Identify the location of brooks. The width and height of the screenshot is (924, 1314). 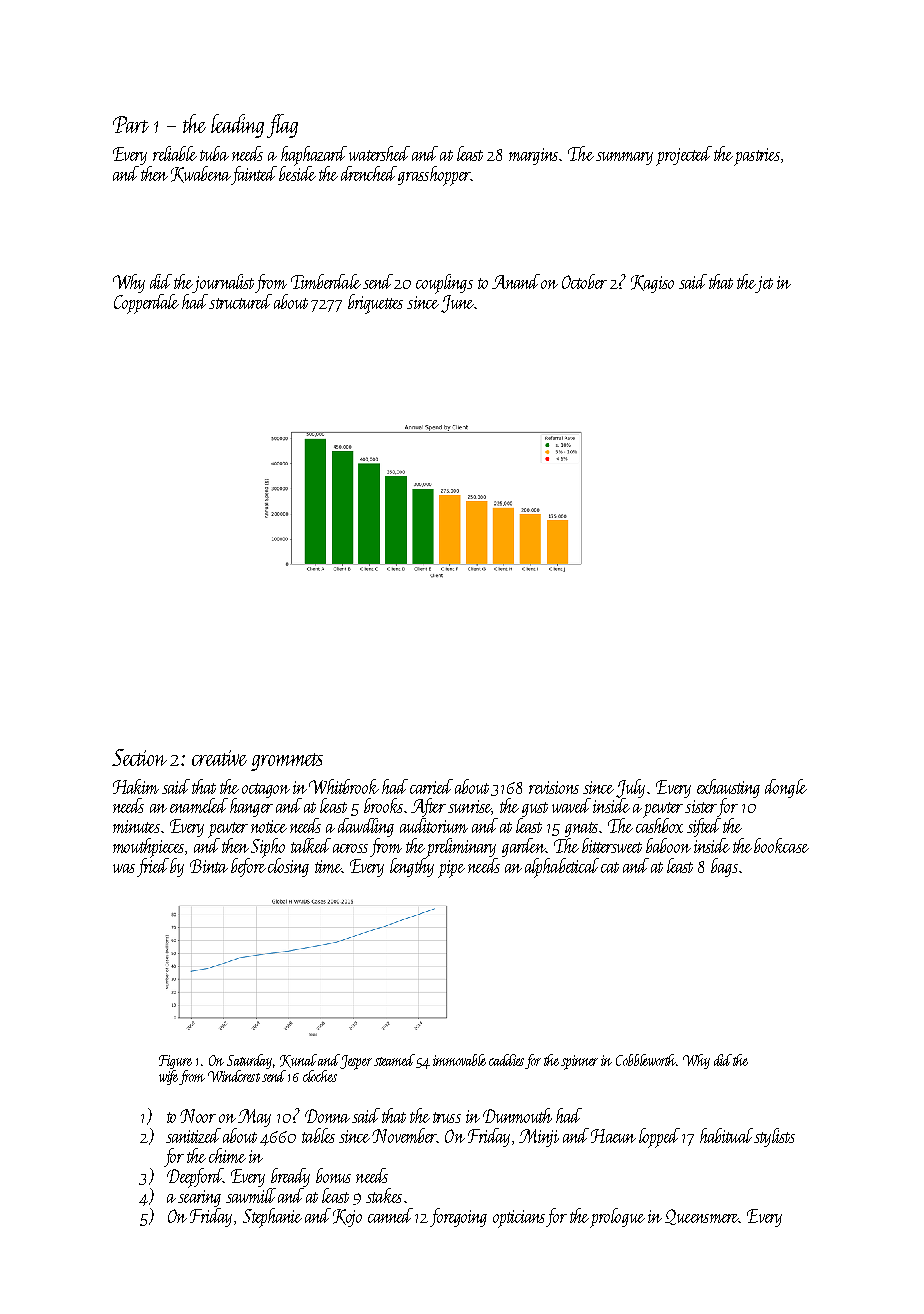
(383, 805).
